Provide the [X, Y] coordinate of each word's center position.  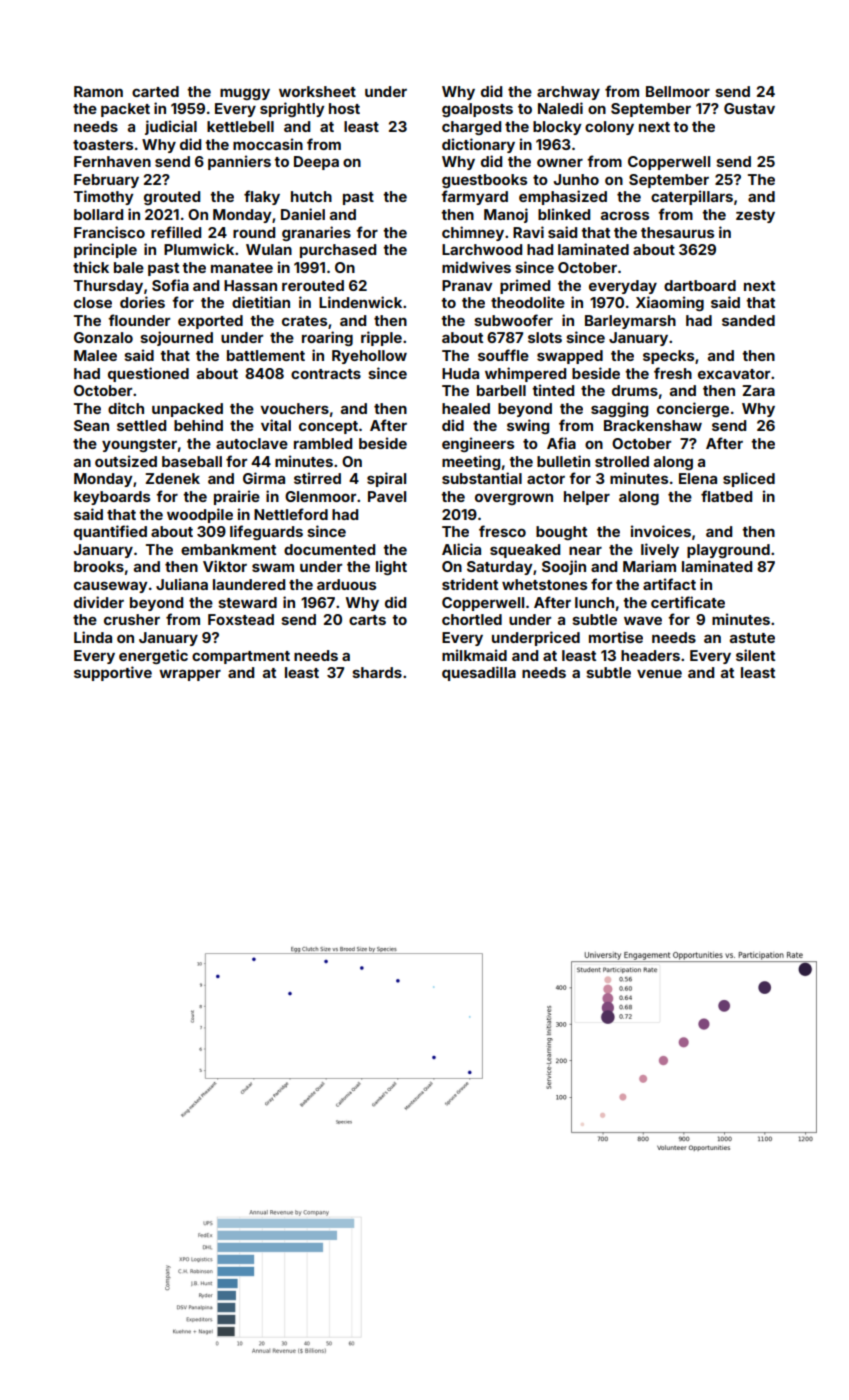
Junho [576, 179]
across [625, 215]
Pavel [387, 496]
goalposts [477, 110]
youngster [139, 445]
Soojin [564, 567]
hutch [311, 196]
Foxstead [241, 619]
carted [155, 91]
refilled [176, 232]
